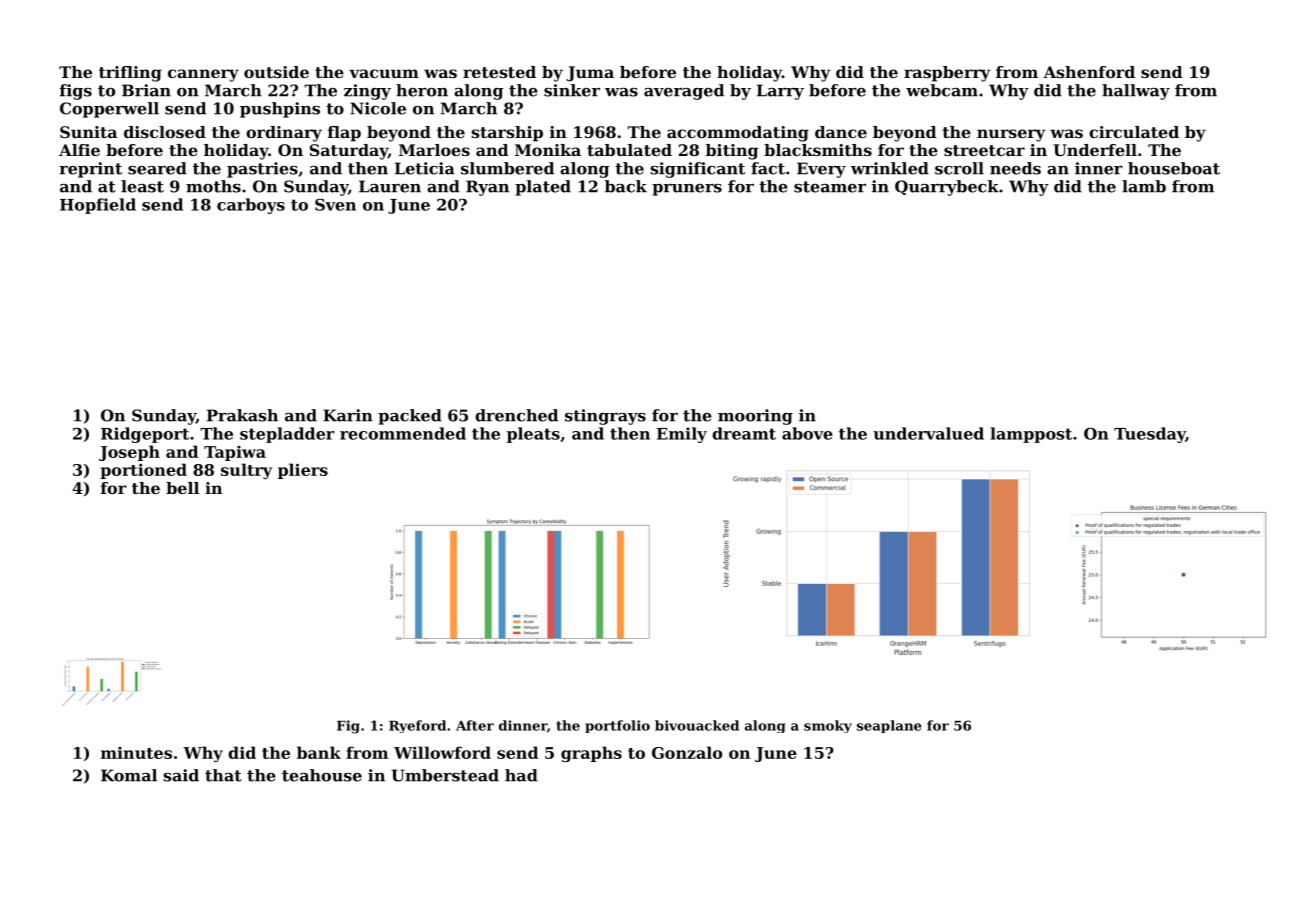 The width and height of the screenshot is (1308, 924). Describe the element at coordinates (942, 90) in the screenshot. I see `webcam` at that location.
